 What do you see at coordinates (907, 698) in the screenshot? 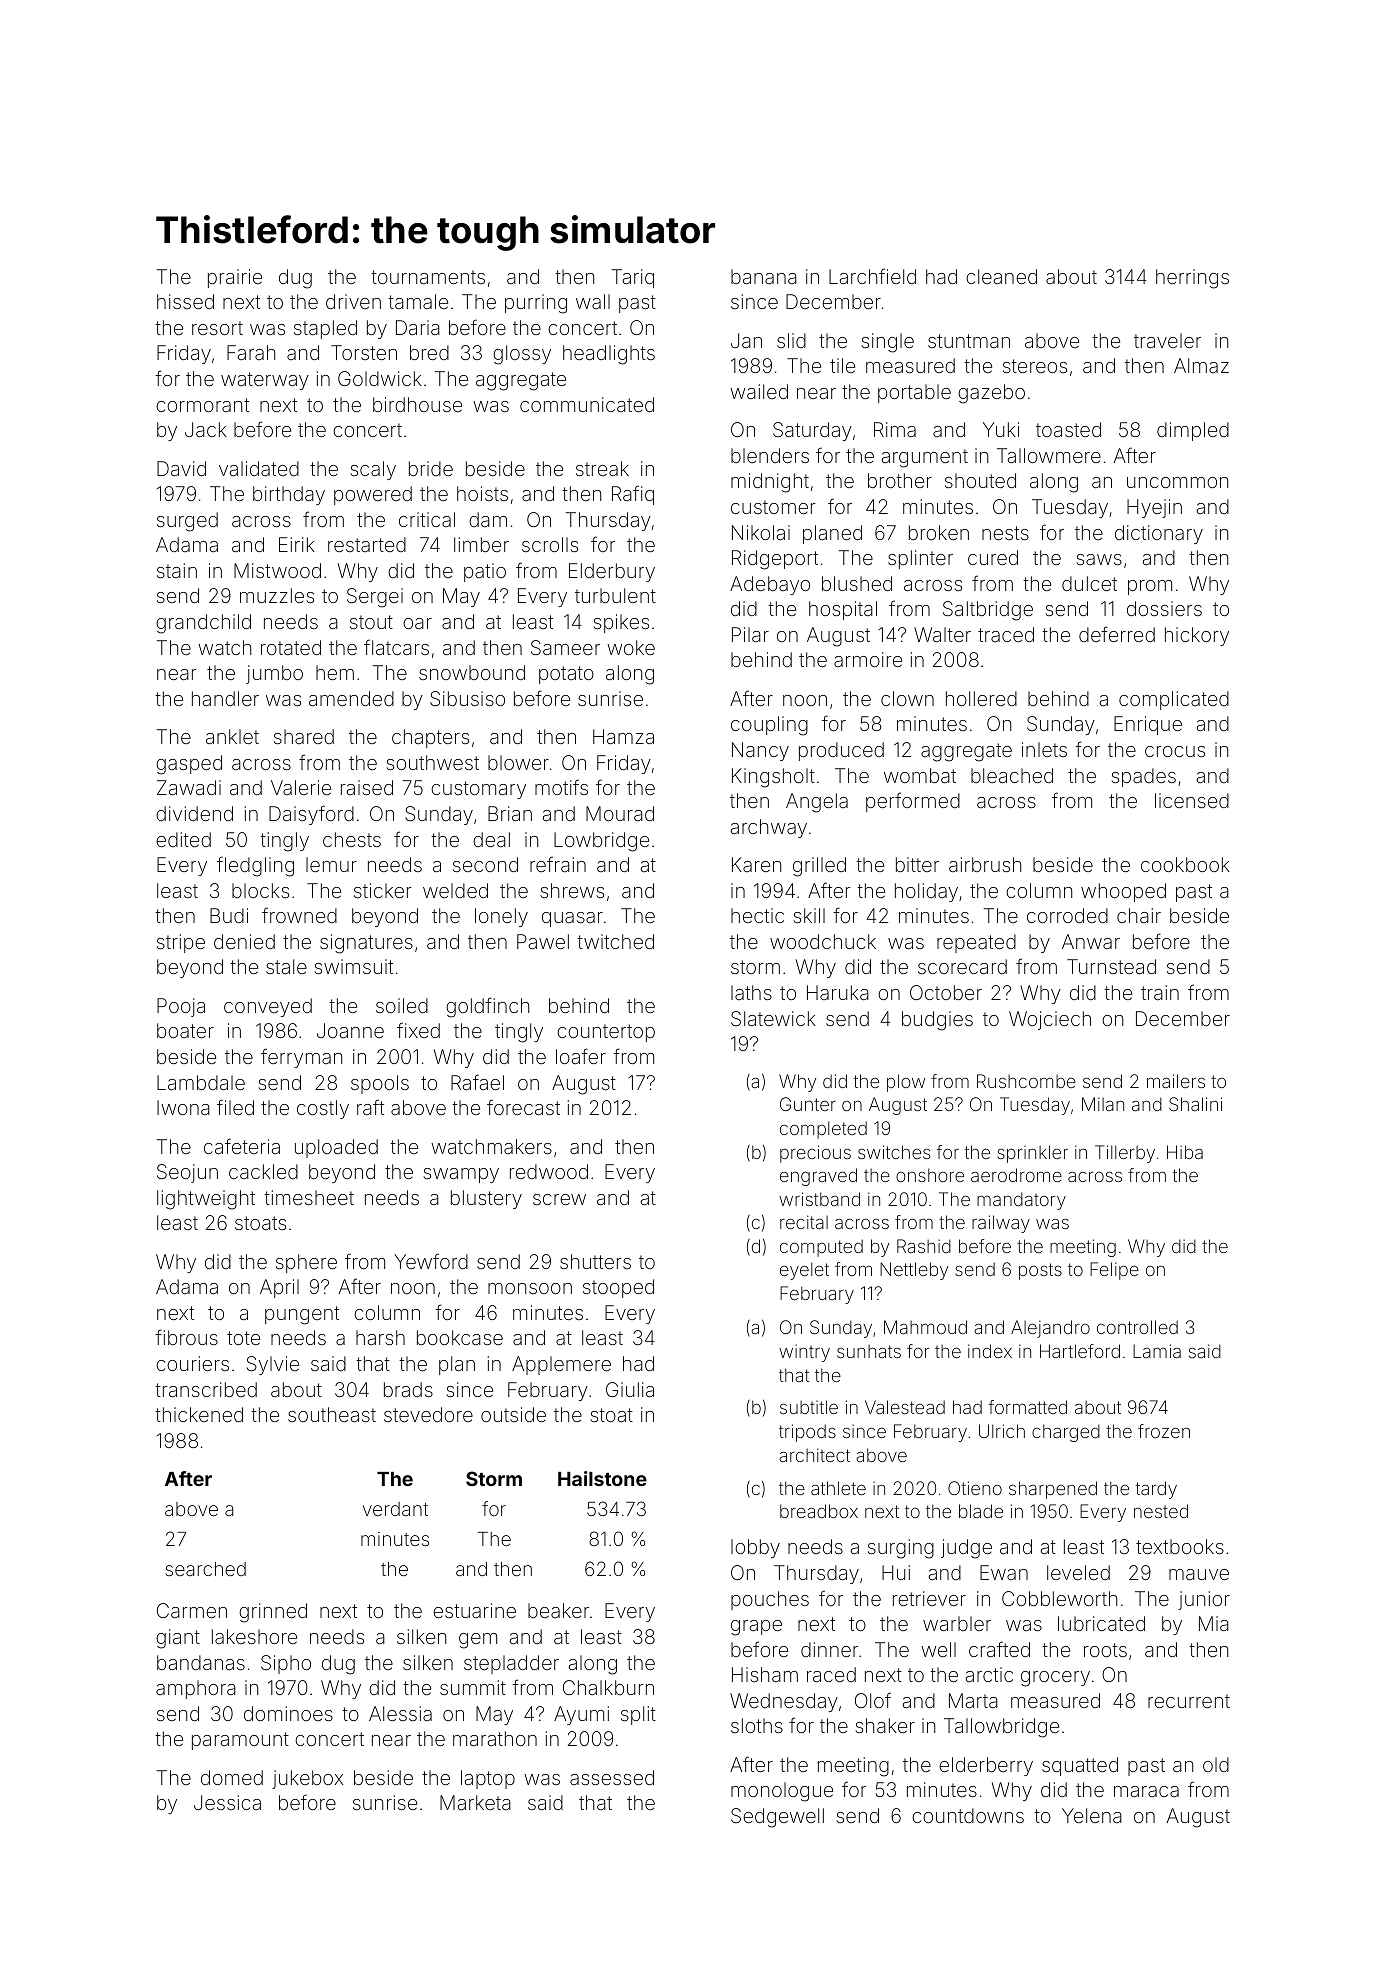
I see `clown` at bounding box center [907, 698].
